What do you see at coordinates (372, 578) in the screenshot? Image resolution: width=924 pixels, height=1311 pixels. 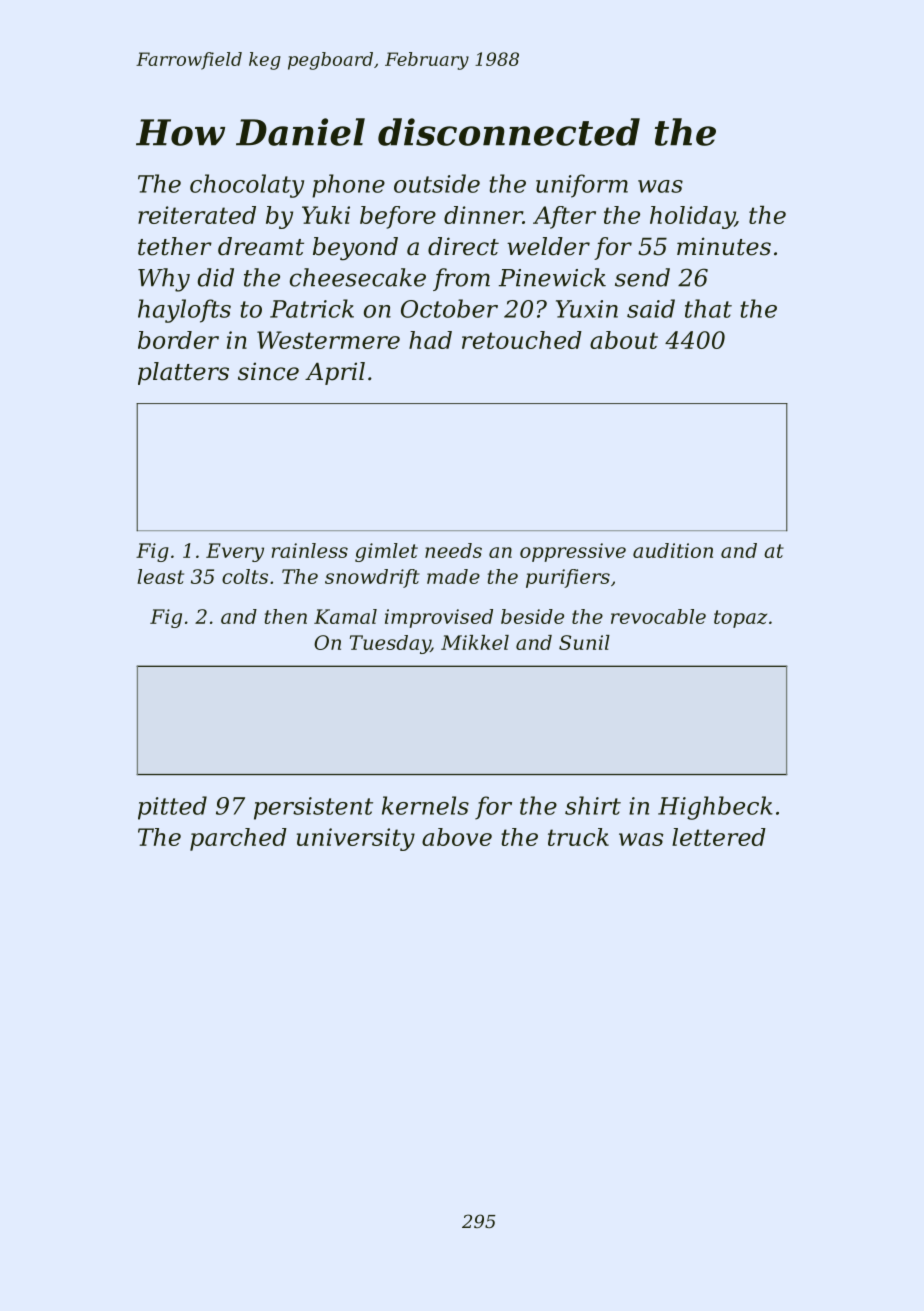 I see `snowdrift` at bounding box center [372, 578].
